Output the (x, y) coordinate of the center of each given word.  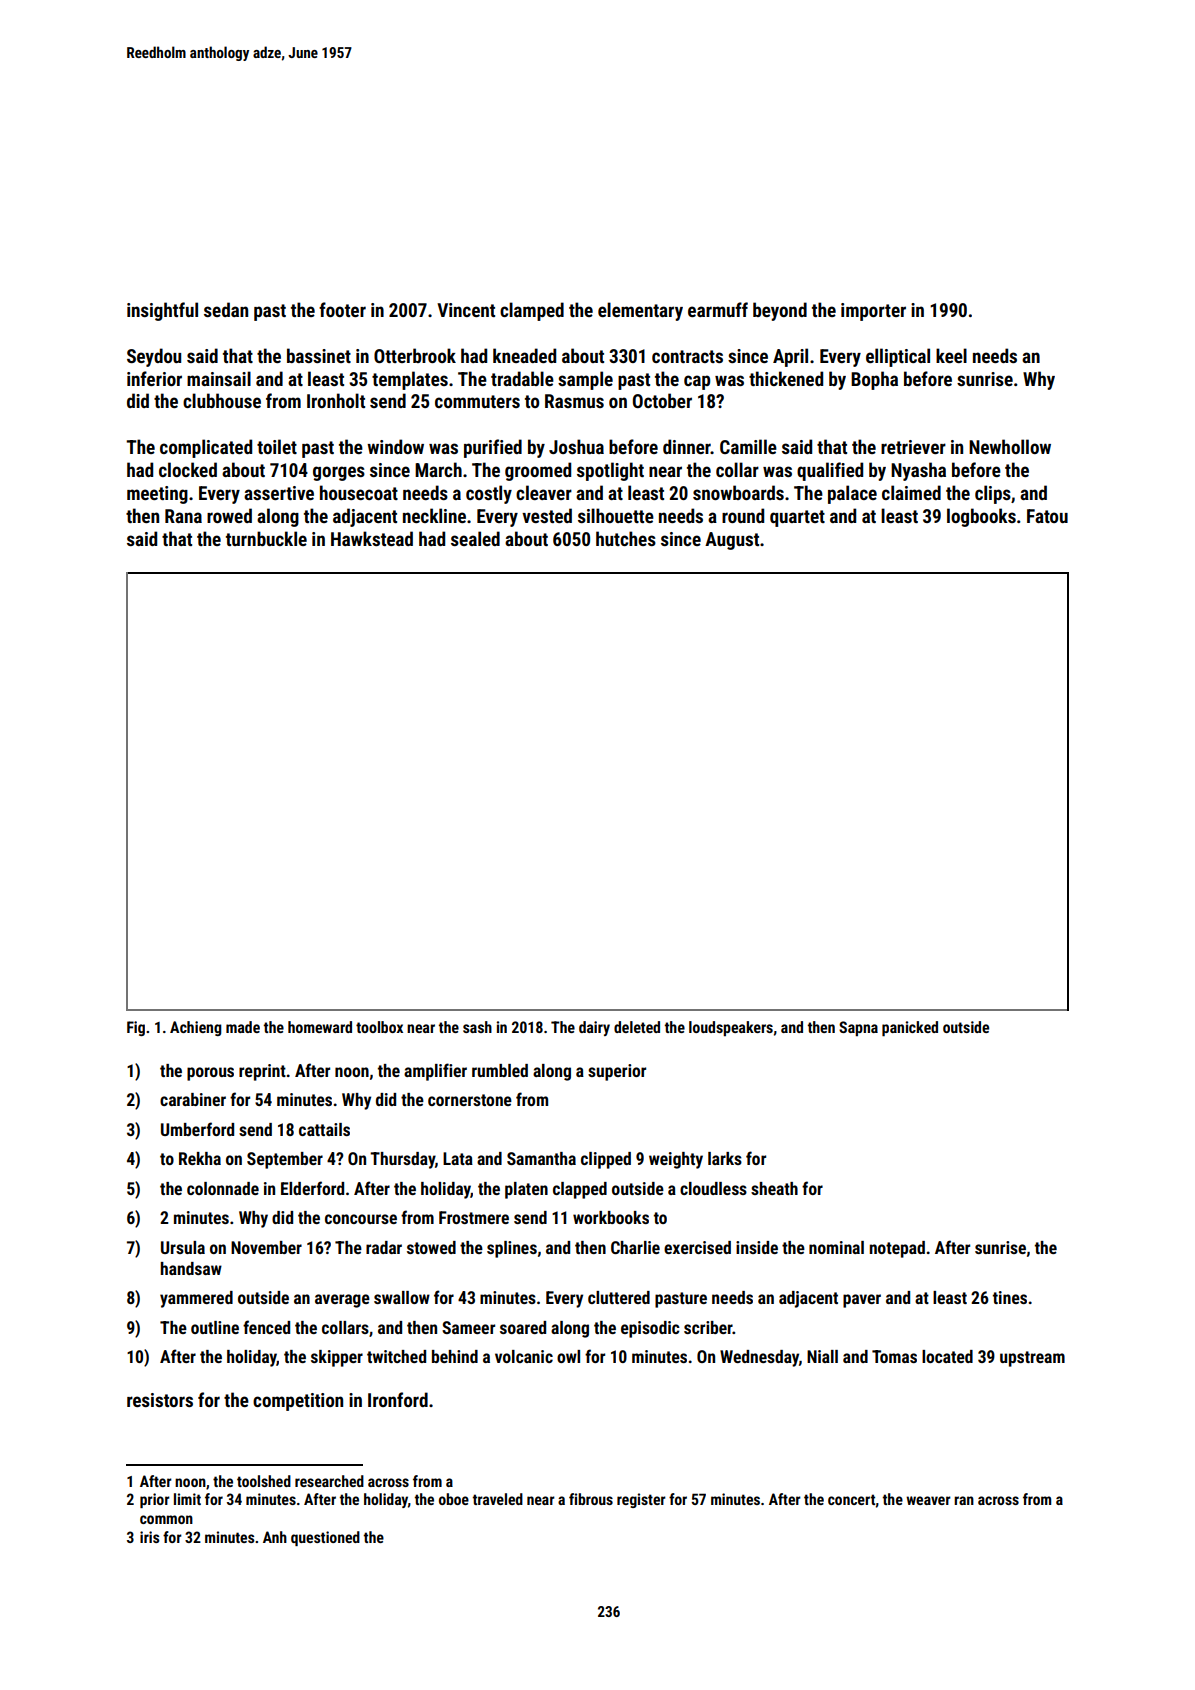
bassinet (319, 355)
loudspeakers (731, 1028)
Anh (275, 1537)
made (243, 1027)
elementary (640, 311)
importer (873, 312)
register (641, 1500)
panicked (910, 1028)
